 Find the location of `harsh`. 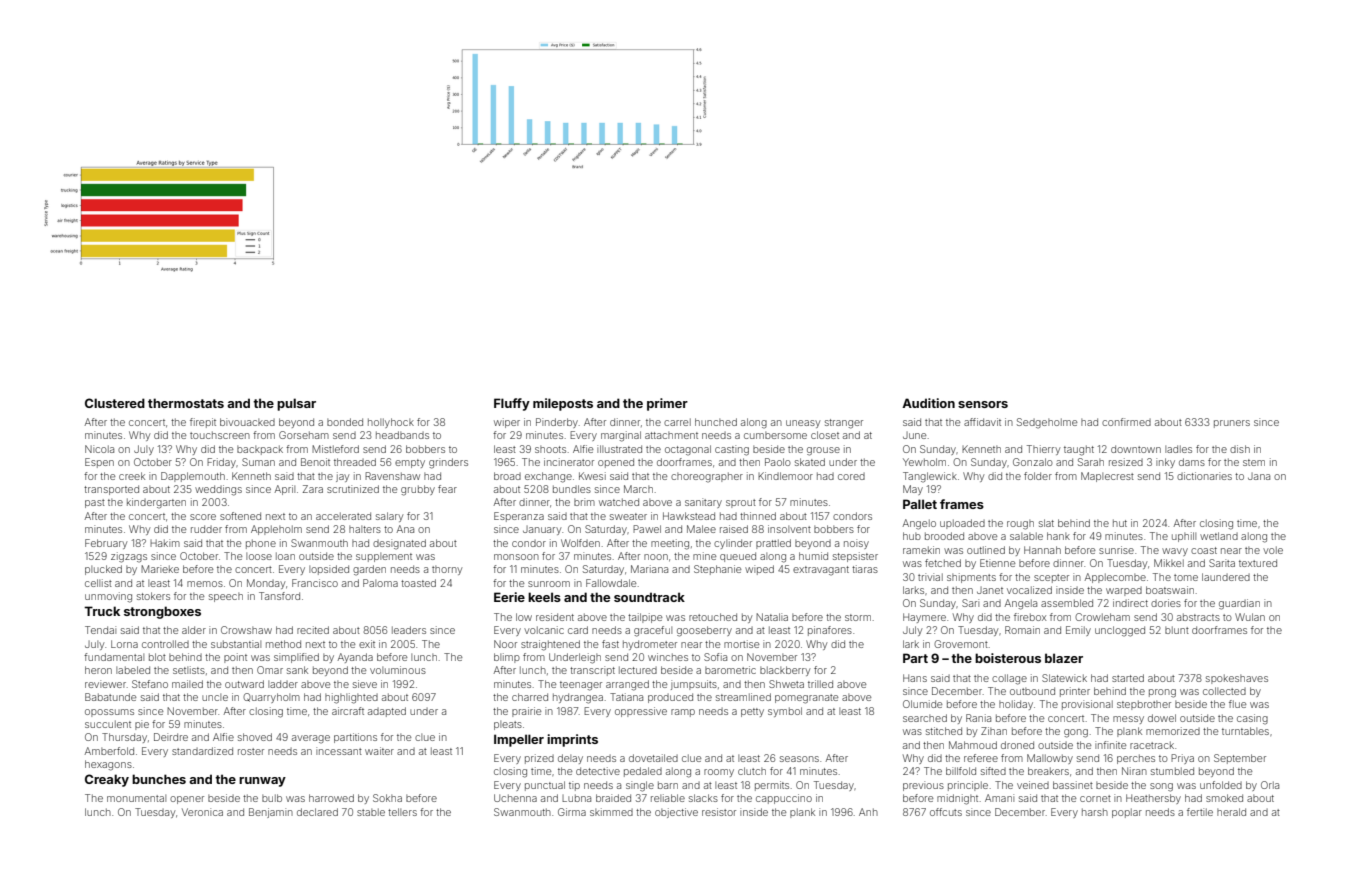

harsh is located at coordinates (1095, 812).
